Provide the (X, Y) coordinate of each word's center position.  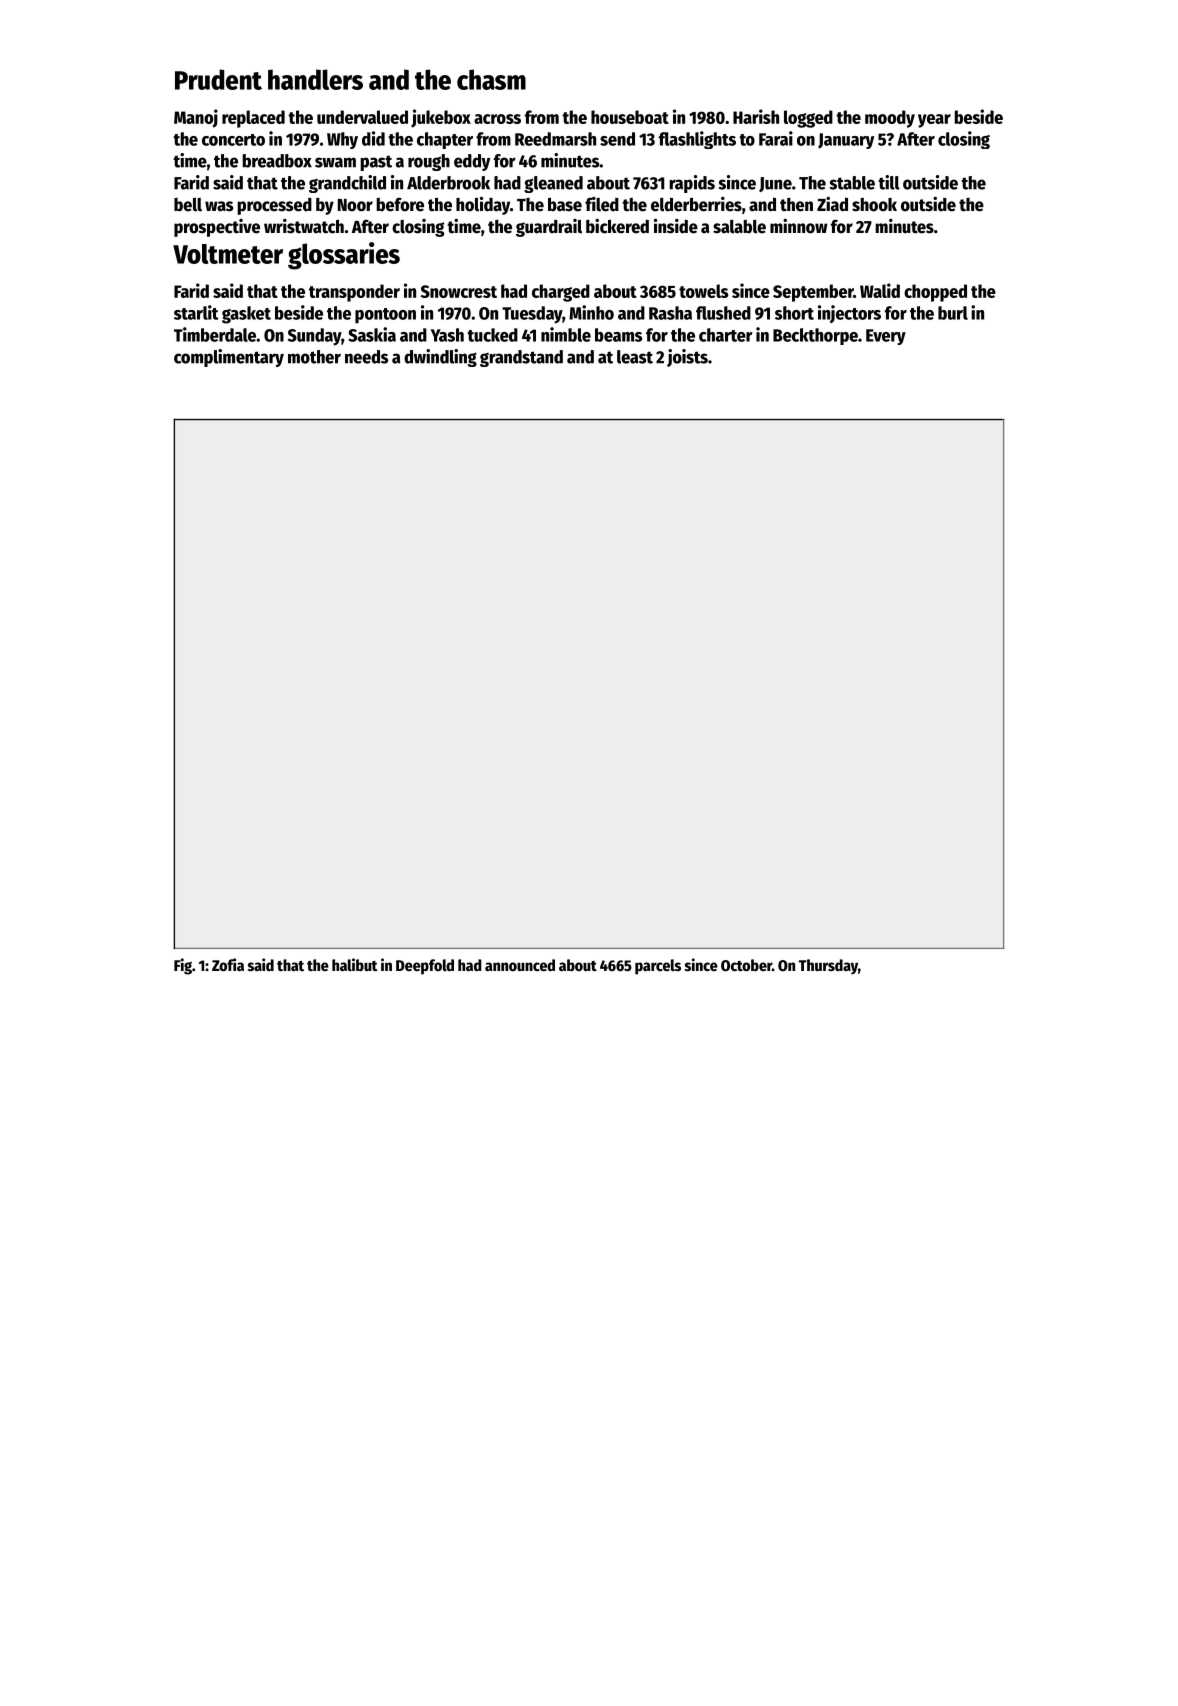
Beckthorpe (815, 336)
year (934, 121)
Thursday (828, 967)
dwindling (440, 358)
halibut (354, 964)
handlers (315, 79)
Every (886, 337)
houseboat (630, 117)
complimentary (229, 358)
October (746, 965)
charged (561, 293)
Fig (183, 966)
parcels (658, 967)
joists (687, 358)
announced (520, 965)
